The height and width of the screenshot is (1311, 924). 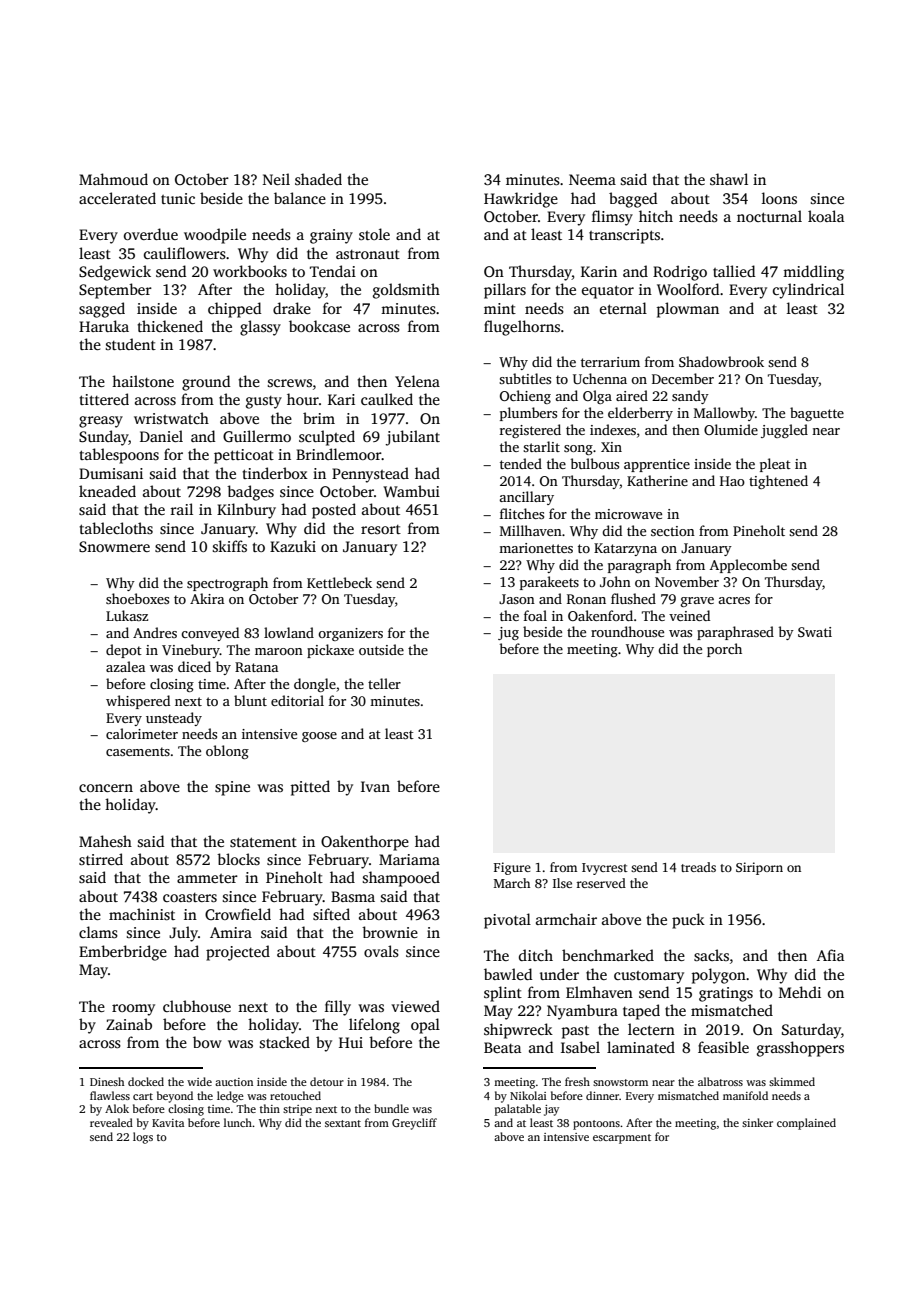 I want to click on shawl, so click(x=729, y=179).
